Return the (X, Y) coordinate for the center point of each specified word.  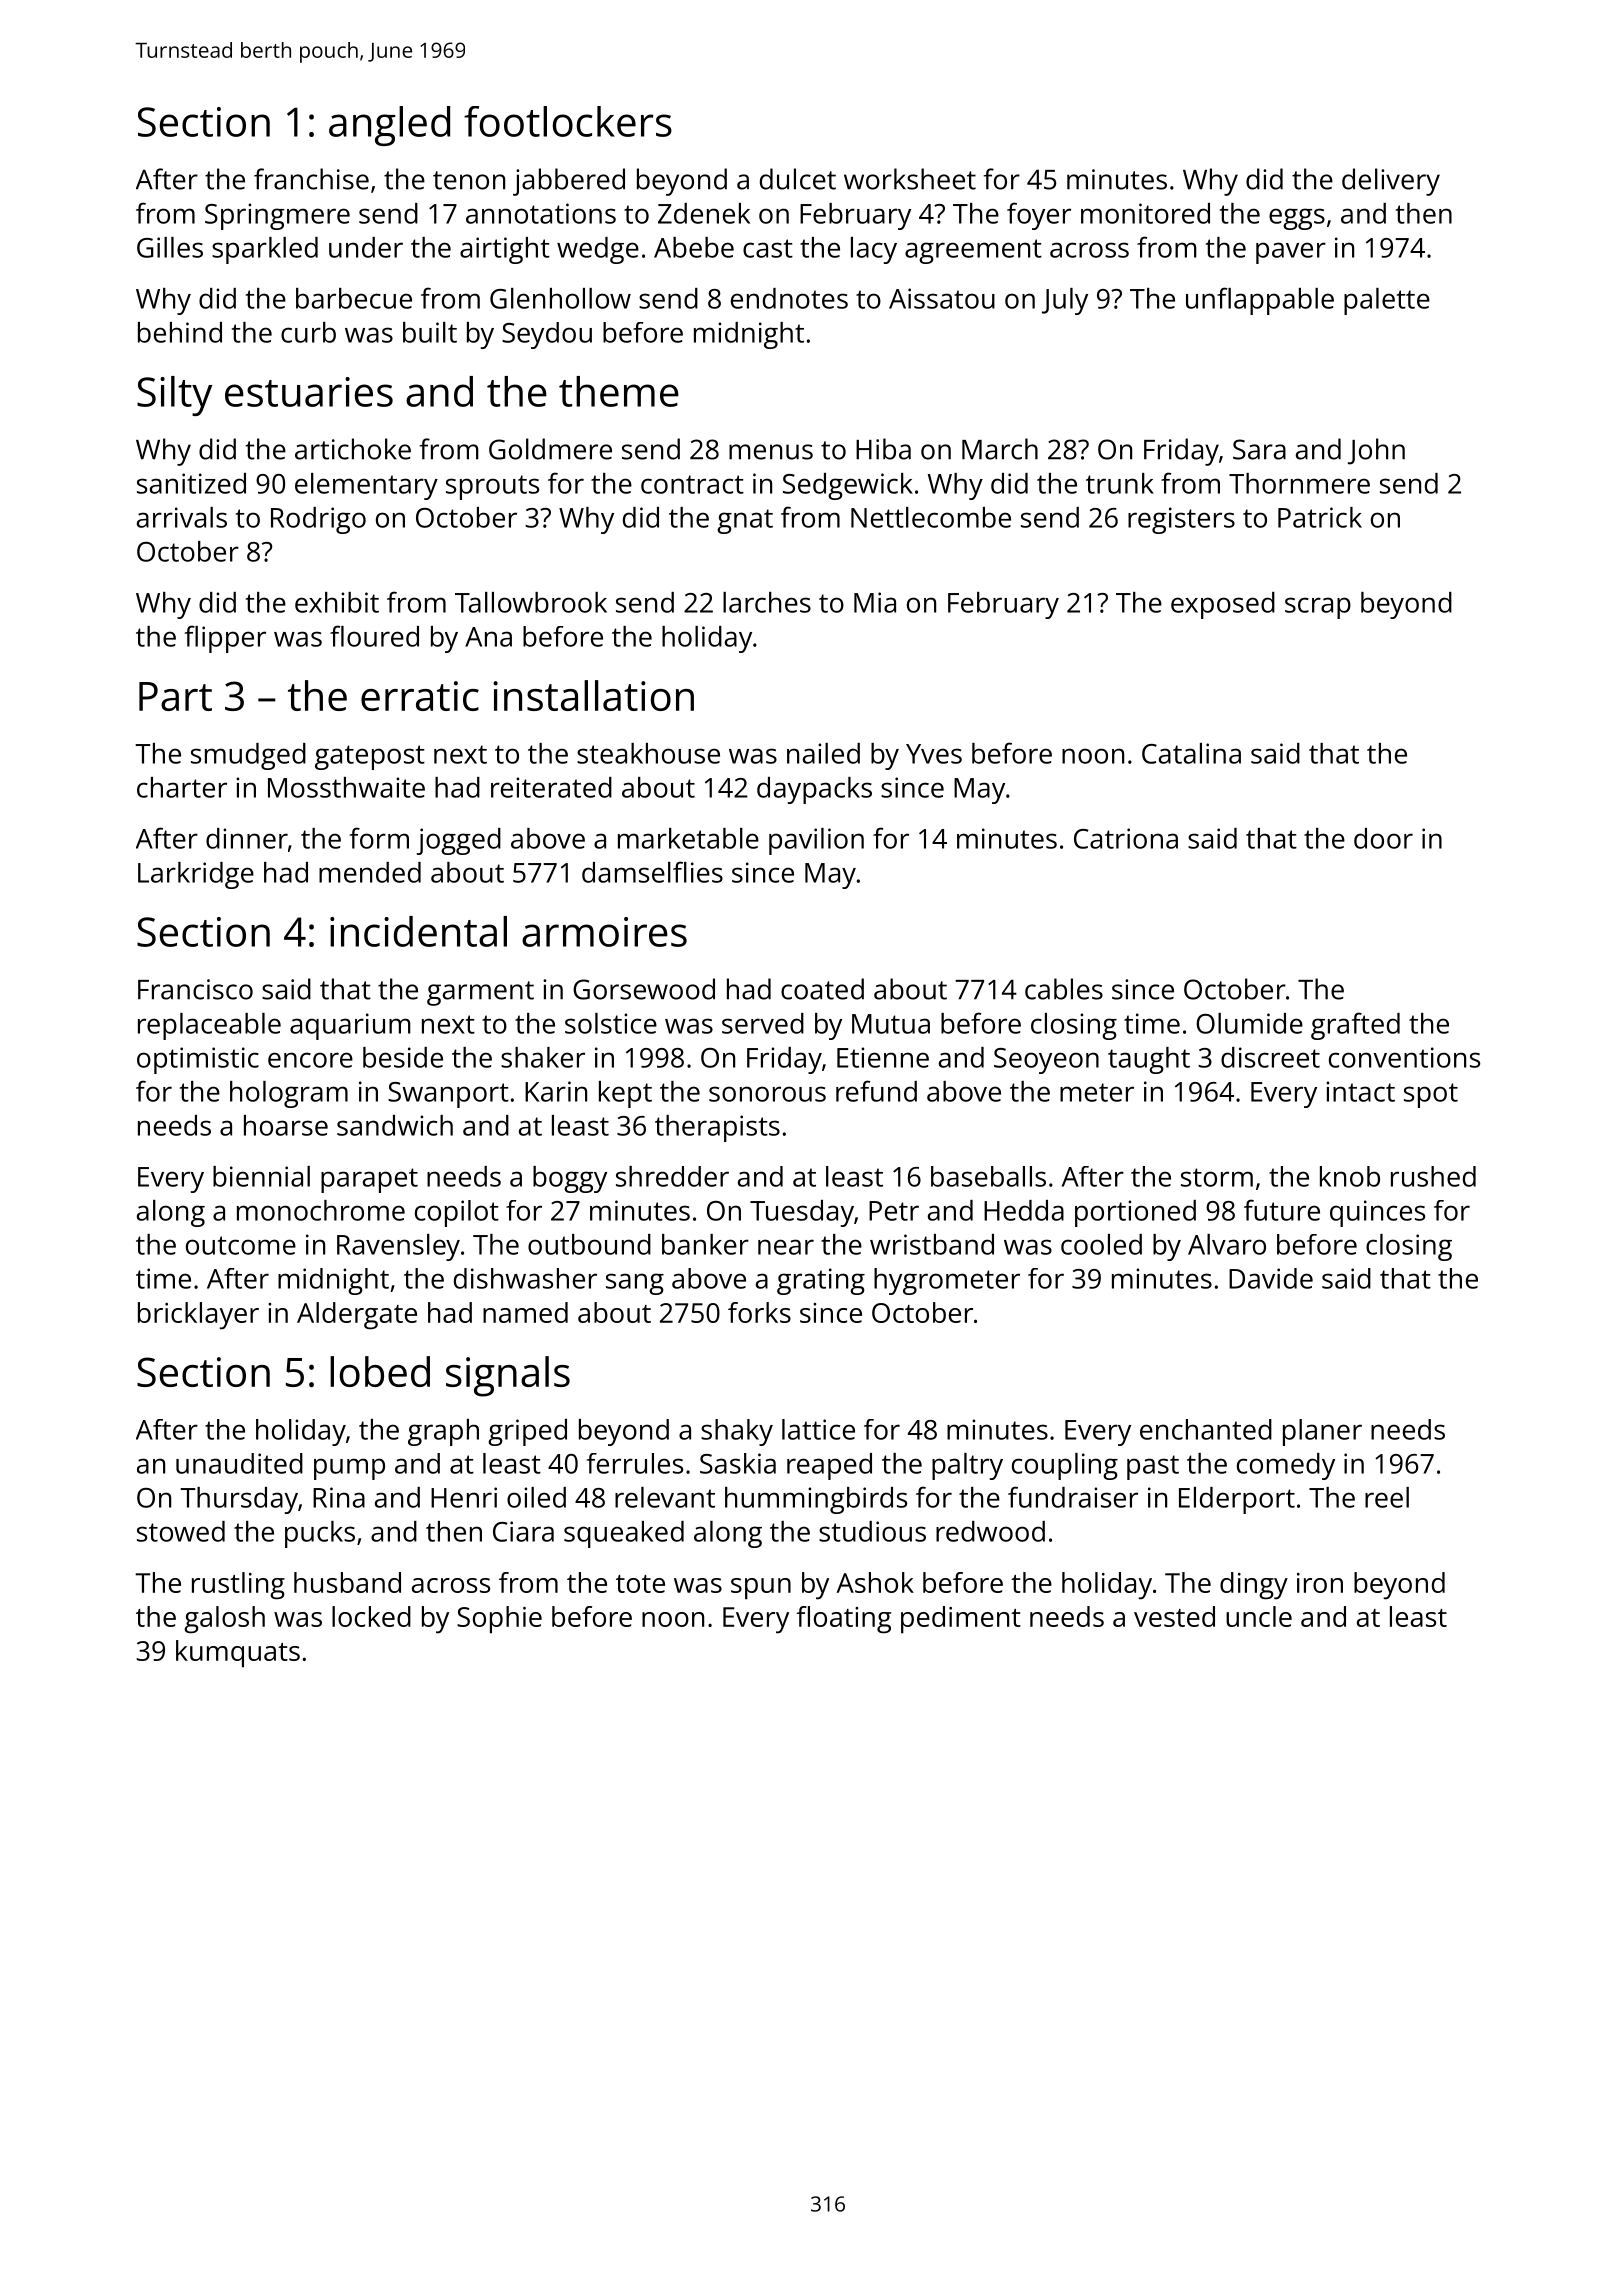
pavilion (816, 841)
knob (1350, 1176)
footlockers (568, 121)
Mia (875, 602)
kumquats (238, 1654)
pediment (961, 1620)
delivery (1391, 182)
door (1383, 838)
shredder (672, 1176)
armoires (604, 932)
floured (374, 636)
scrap (1318, 608)
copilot (457, 1213)
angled (389, 126)
